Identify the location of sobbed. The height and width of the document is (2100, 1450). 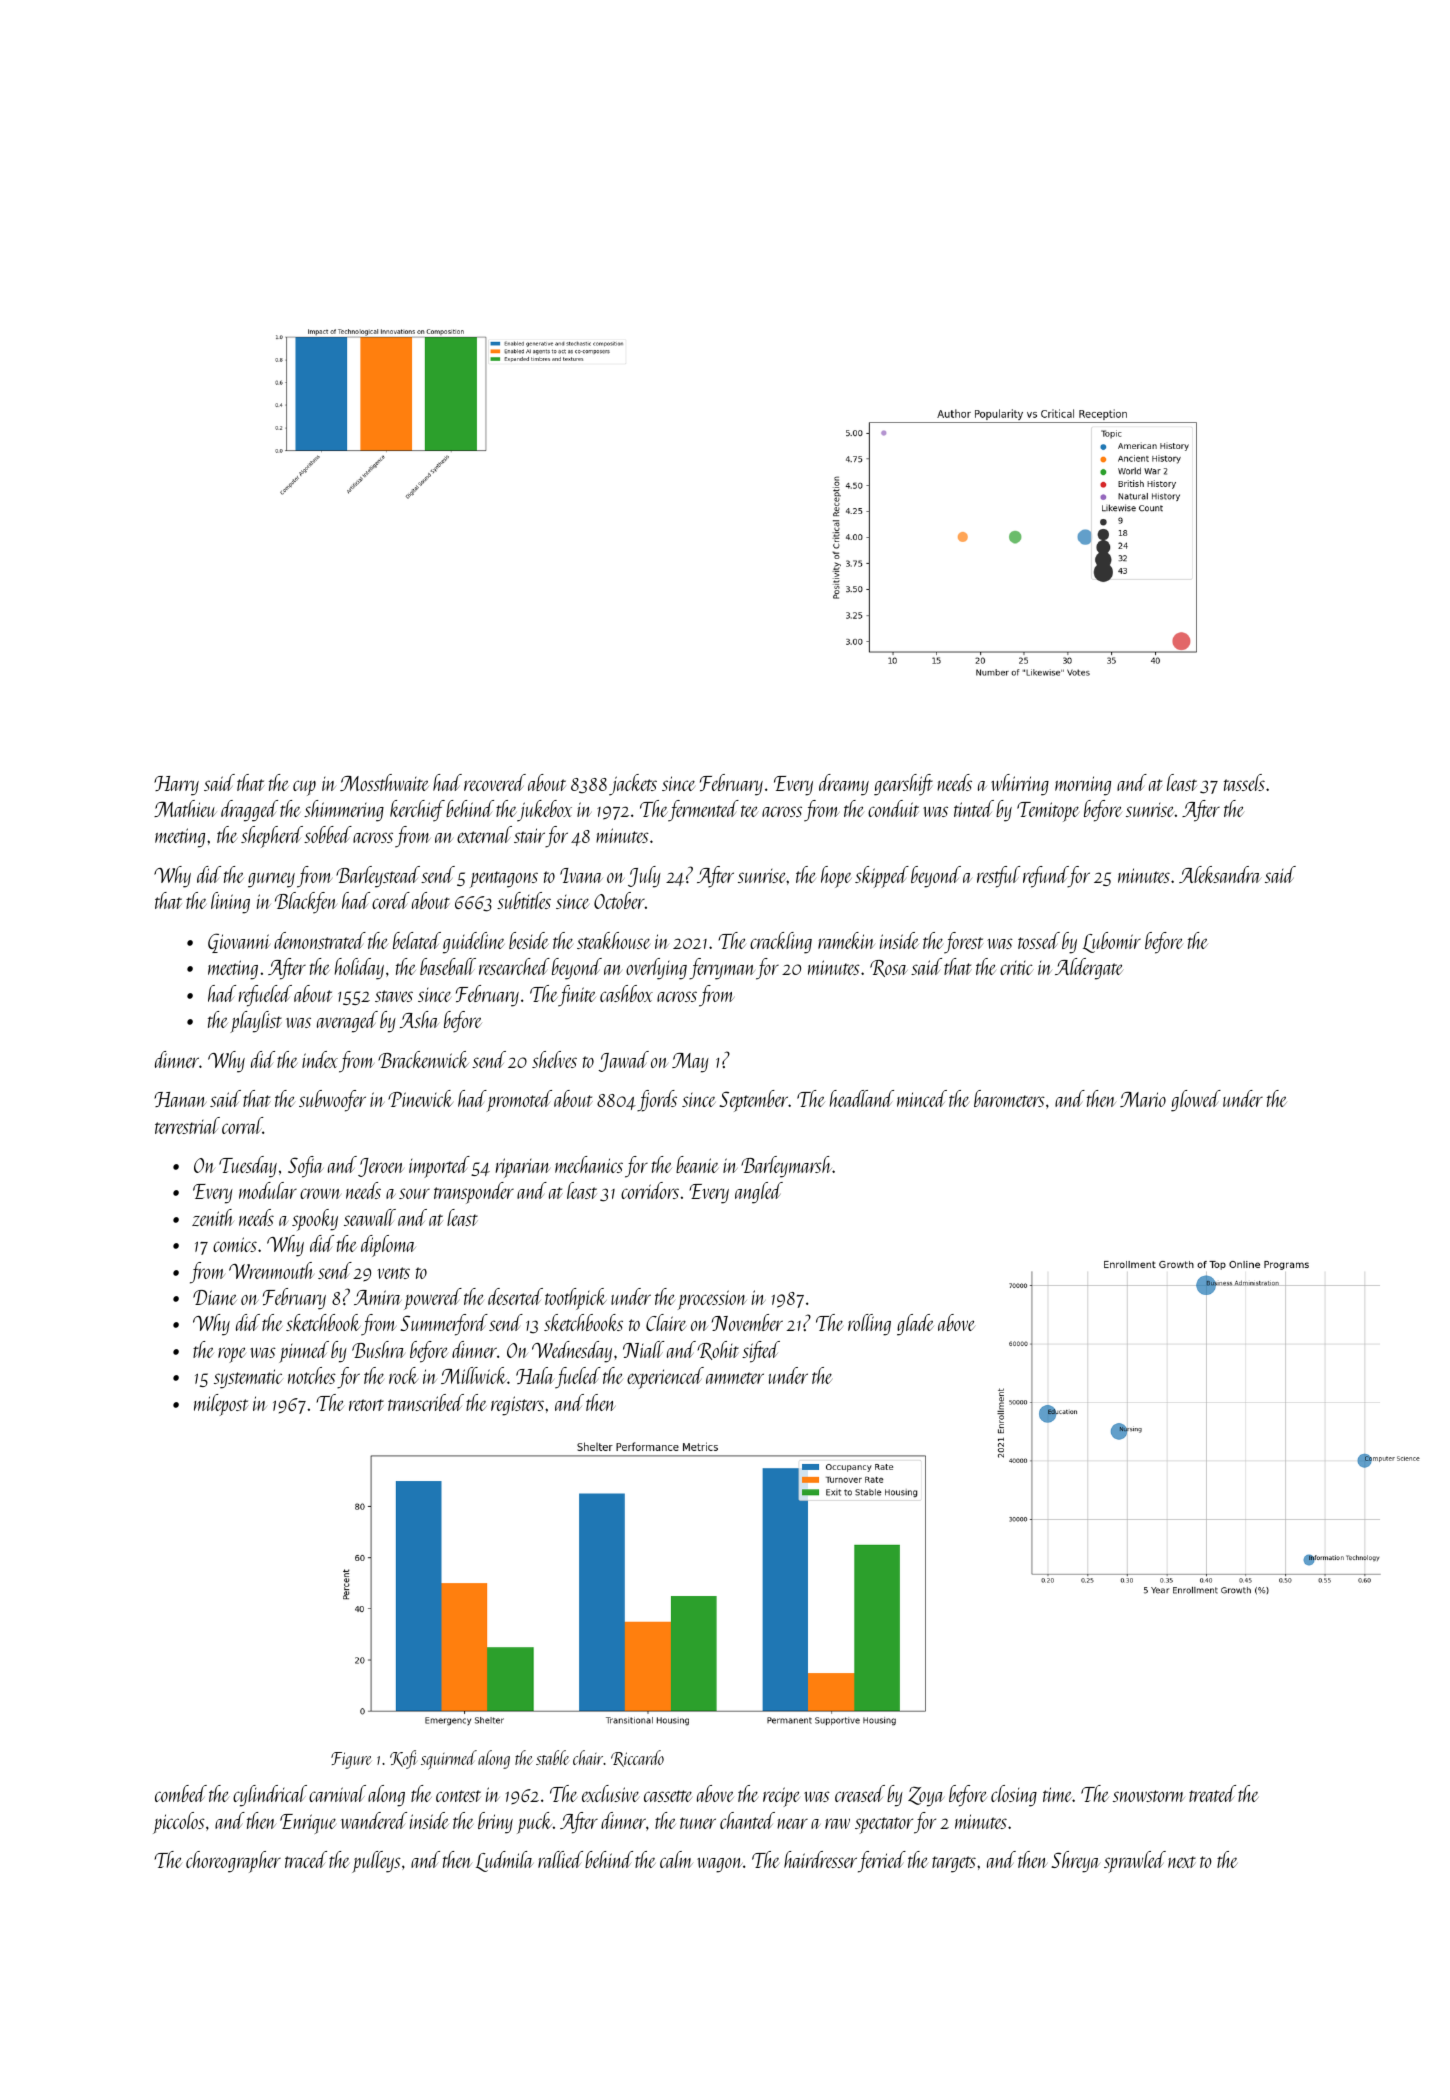
(328, 834).
